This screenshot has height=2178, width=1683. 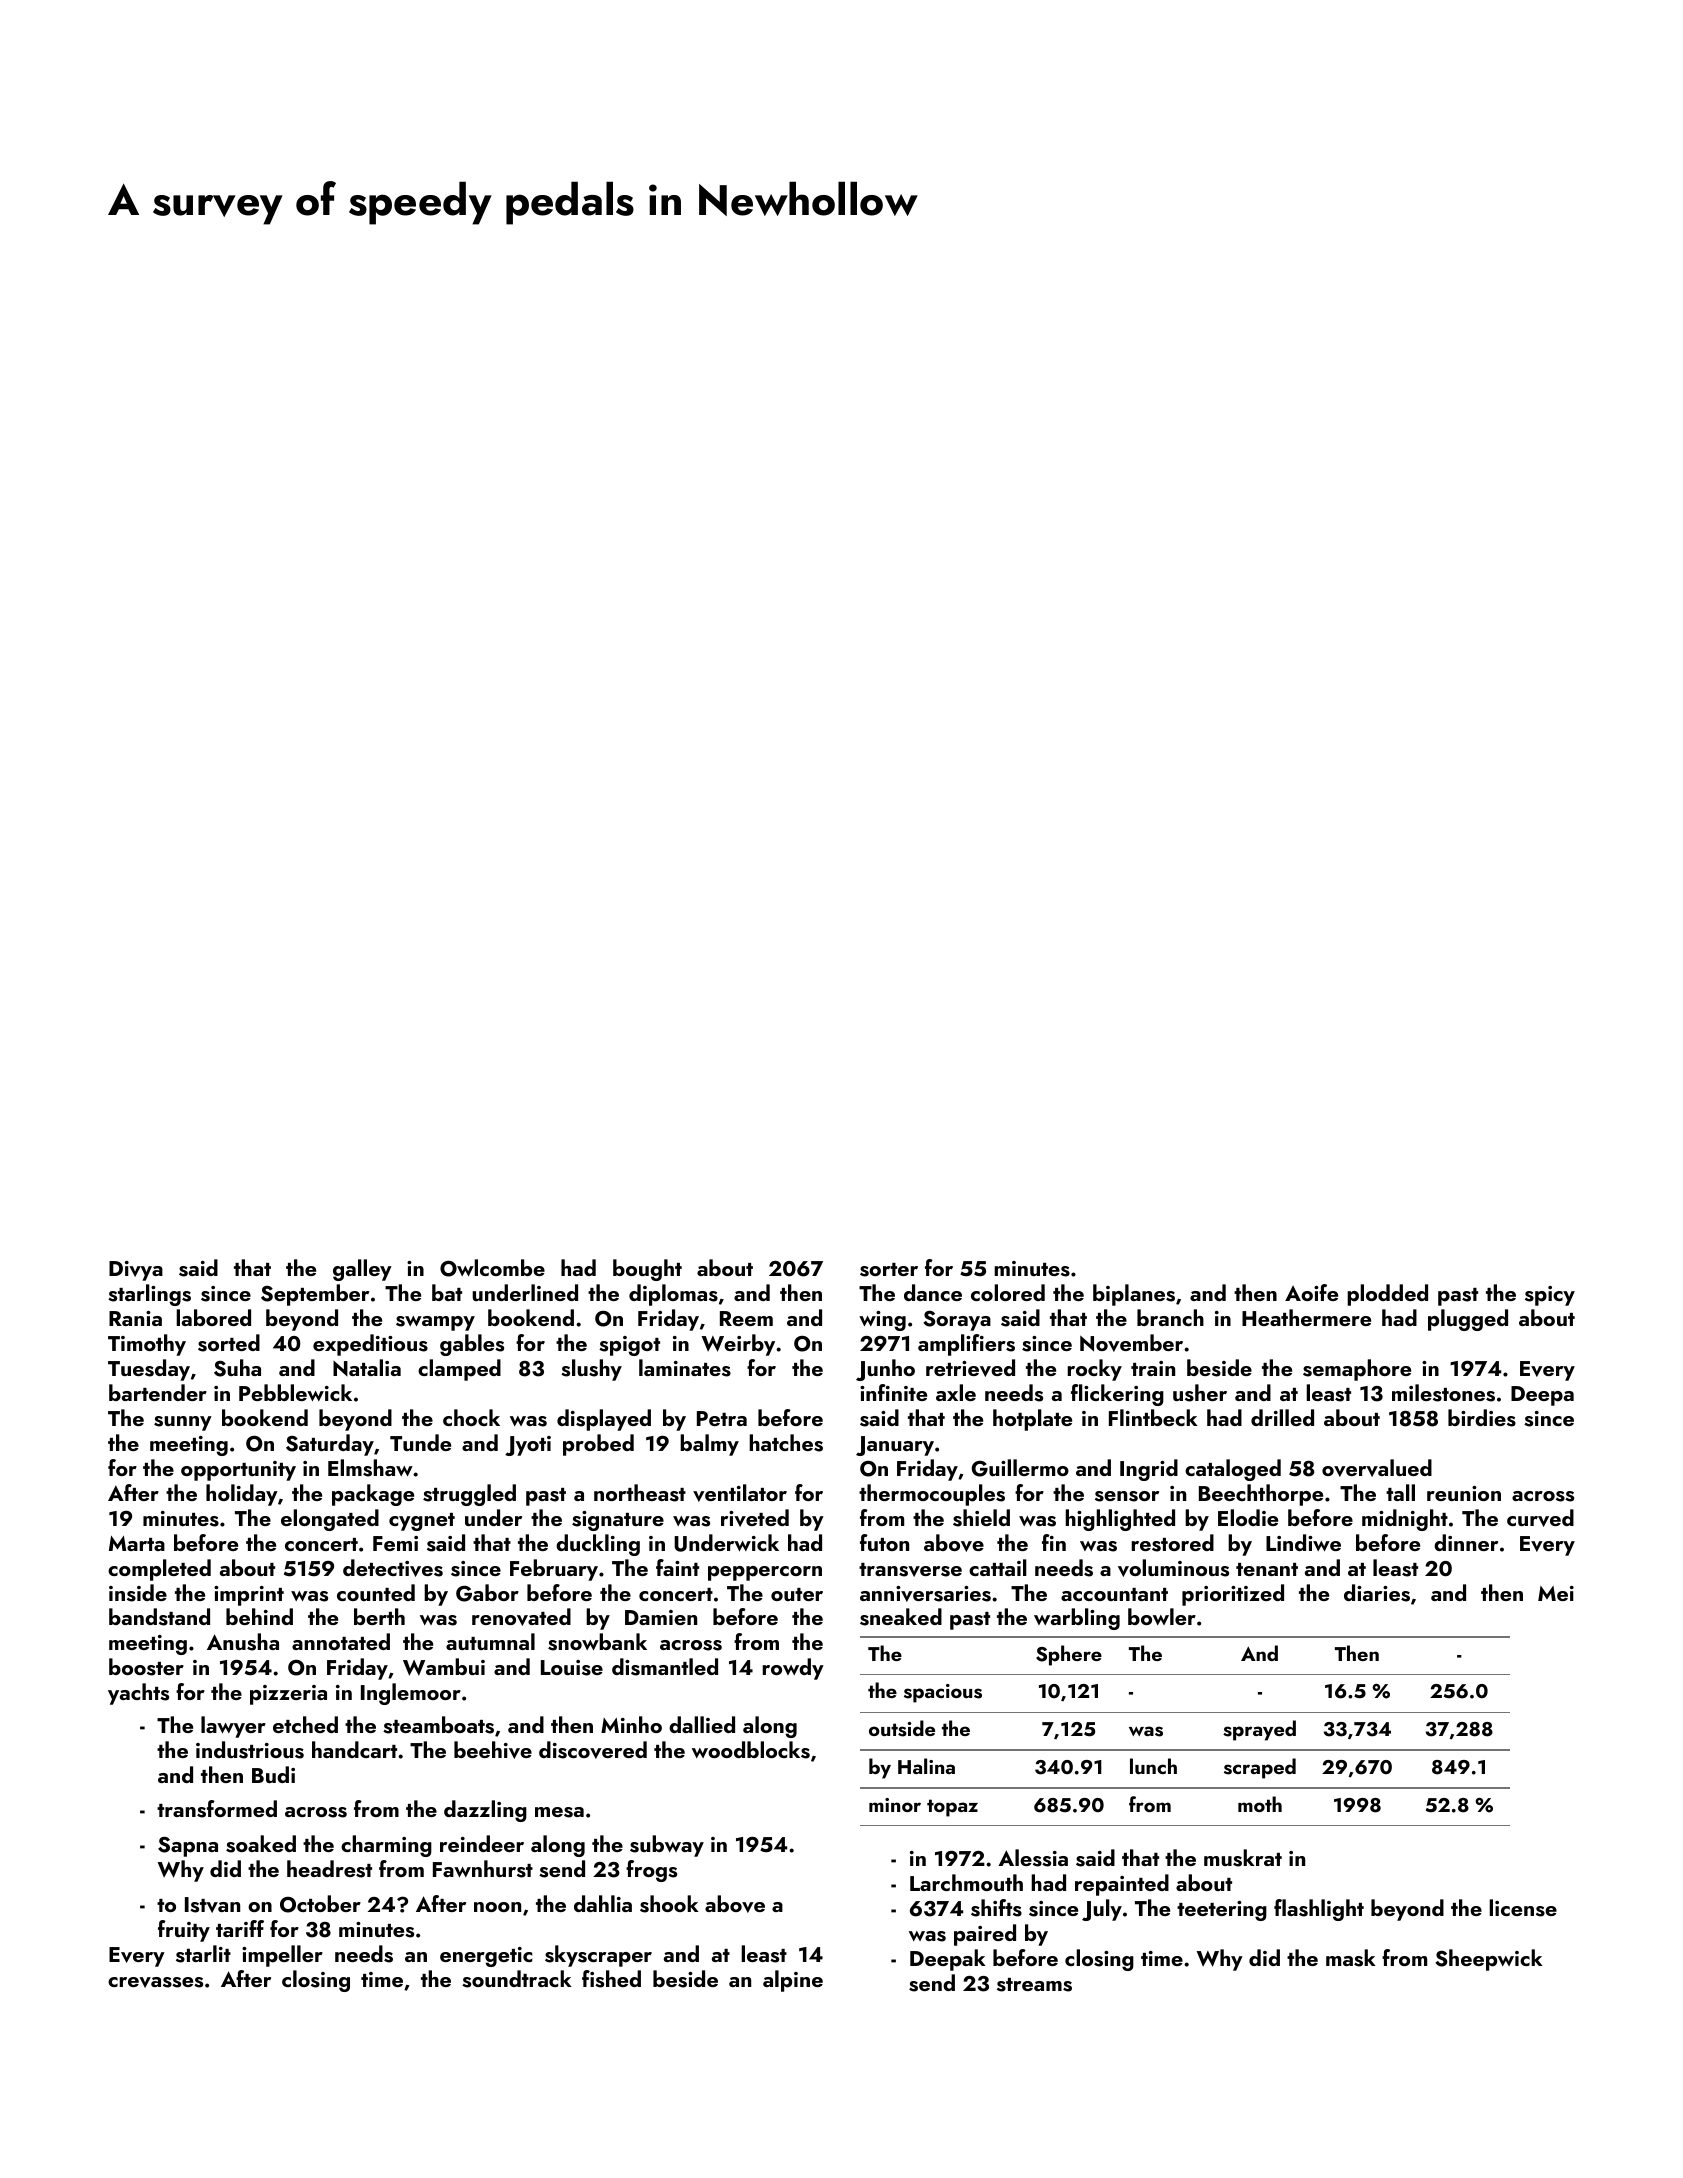 I want to click on Flintbeck, so click(x=1153, y=1417).
